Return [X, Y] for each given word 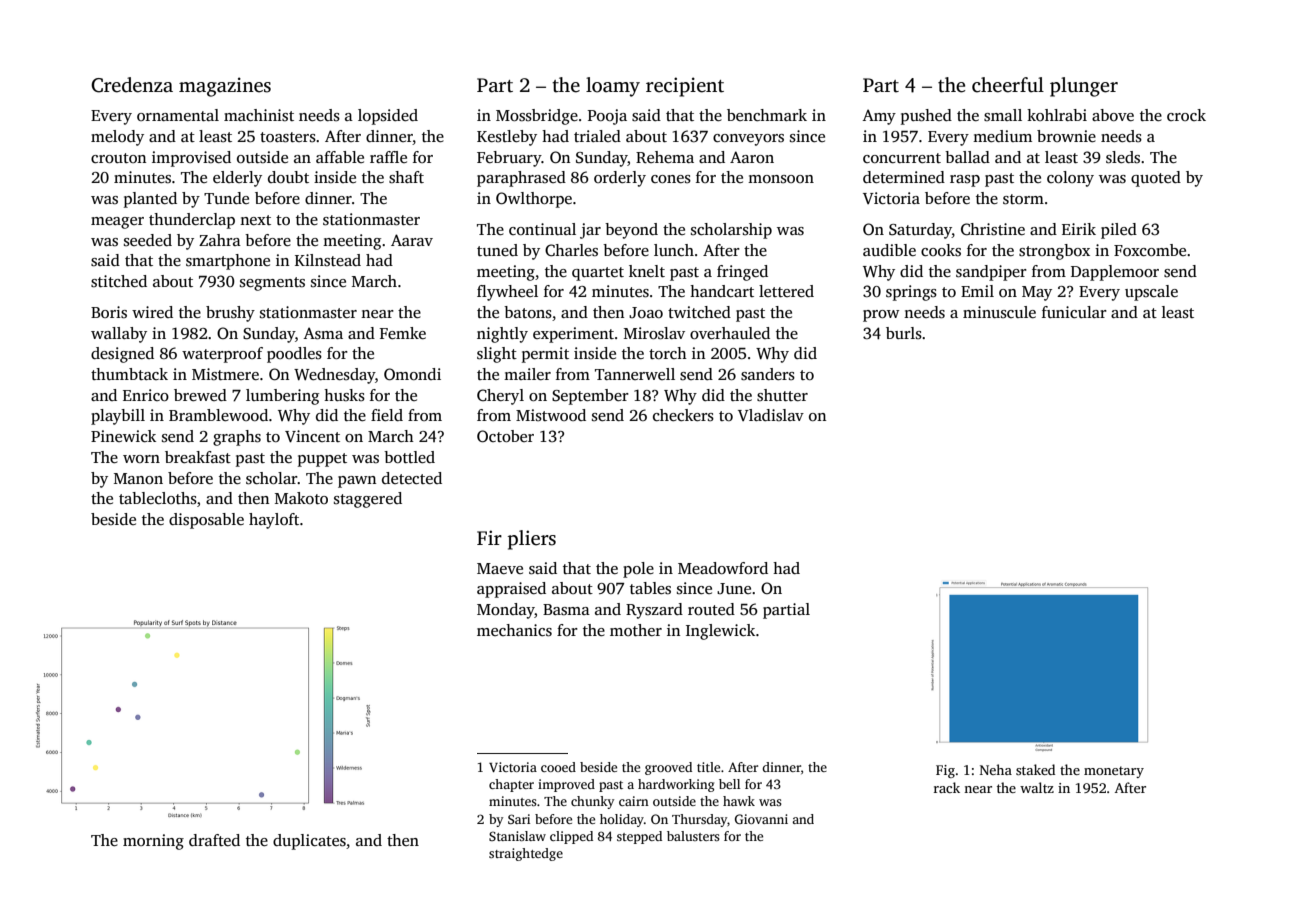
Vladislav [771, 415]
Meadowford [723, 568]
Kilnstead [328, 260]
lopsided [388, 117]
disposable [206, 521]
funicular [1074, 312]
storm [1023, 199]
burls [904, 333]
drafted [214, 840]
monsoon [781, 179]
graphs [237, 438]
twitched [699, 312]
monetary [1114, 772]
